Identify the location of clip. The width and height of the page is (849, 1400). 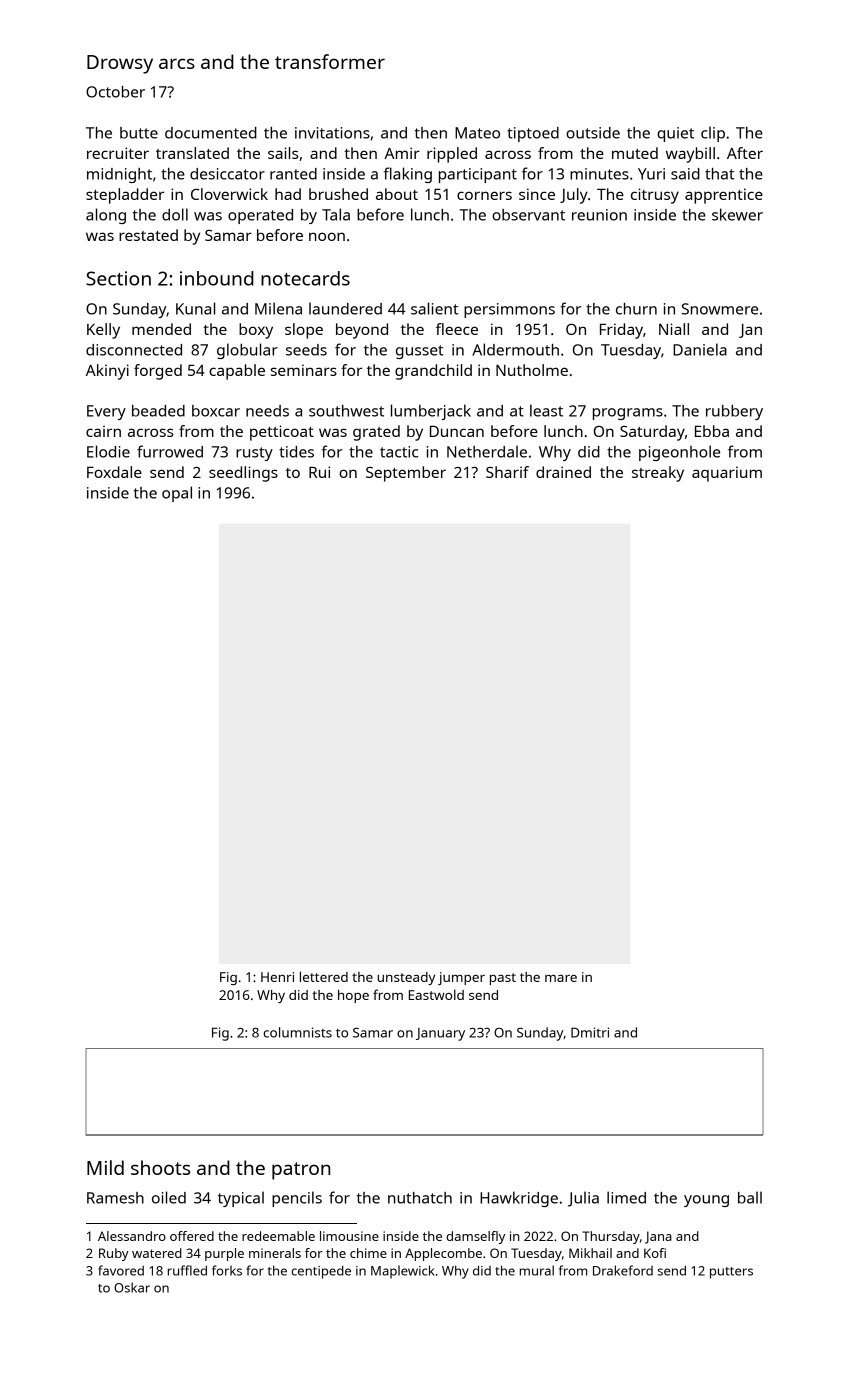
(713, 134).
